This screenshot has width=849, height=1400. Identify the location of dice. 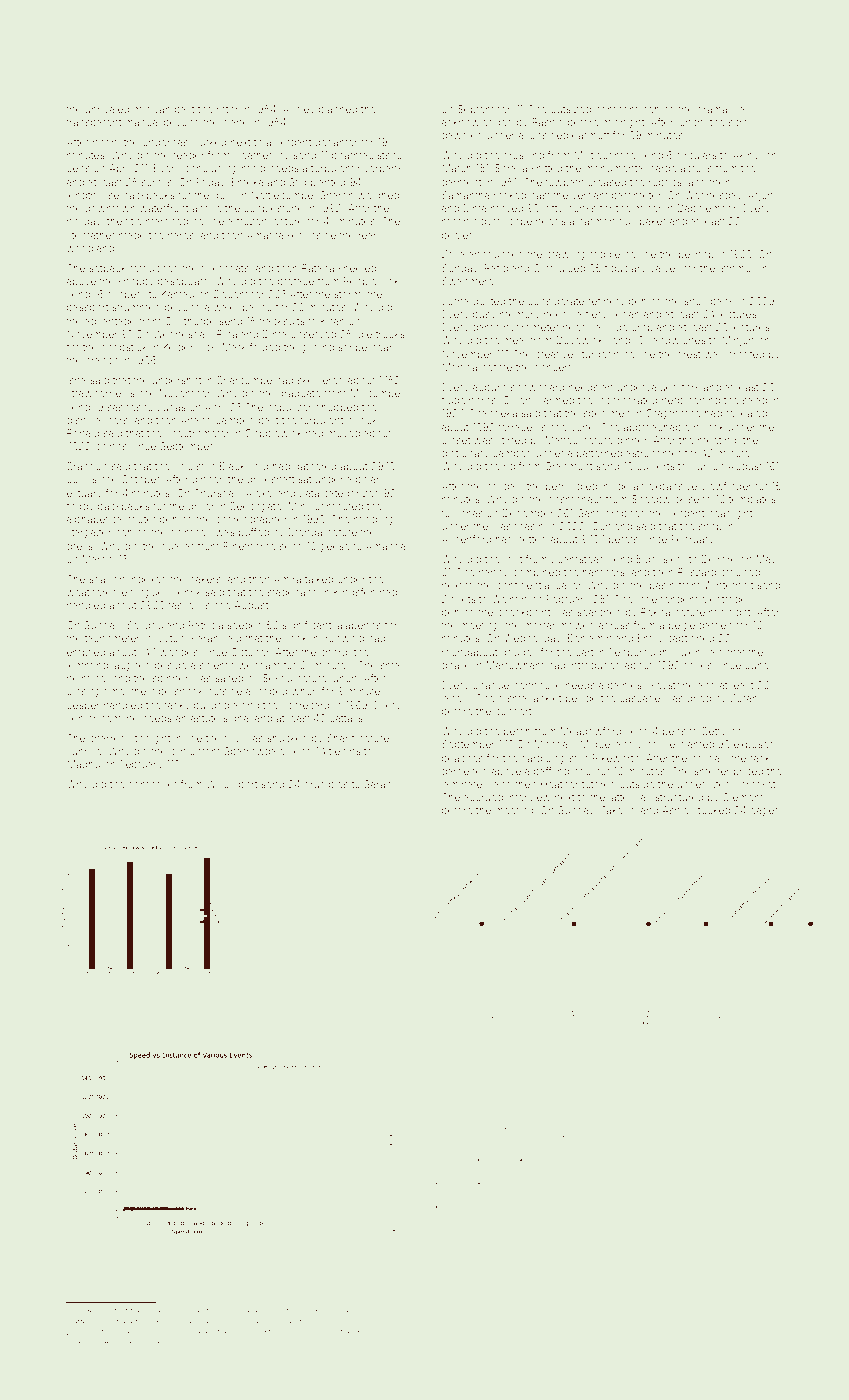
(320, 1311).
